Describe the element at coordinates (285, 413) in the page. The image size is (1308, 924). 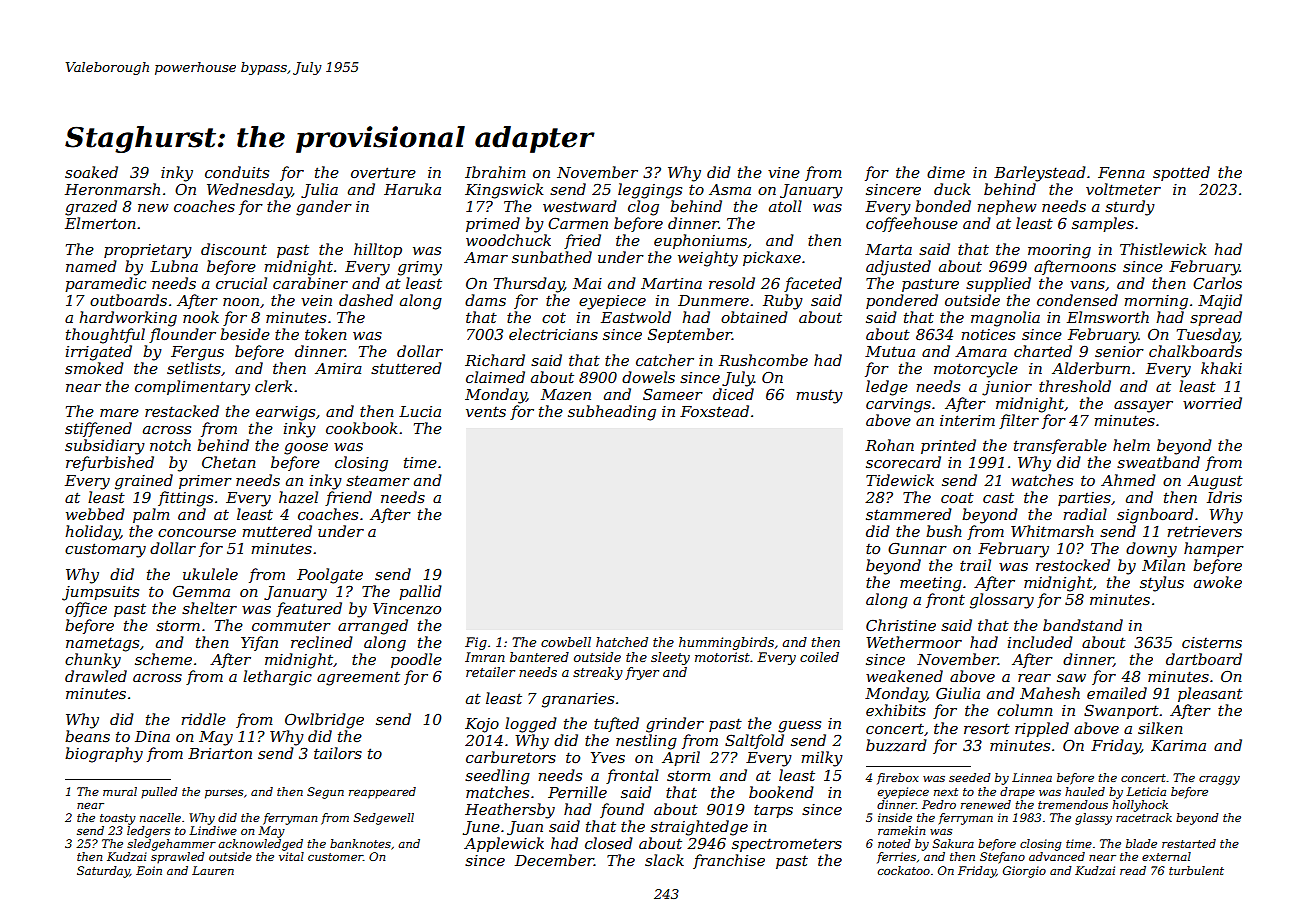
I see `earwigs` at that location.
